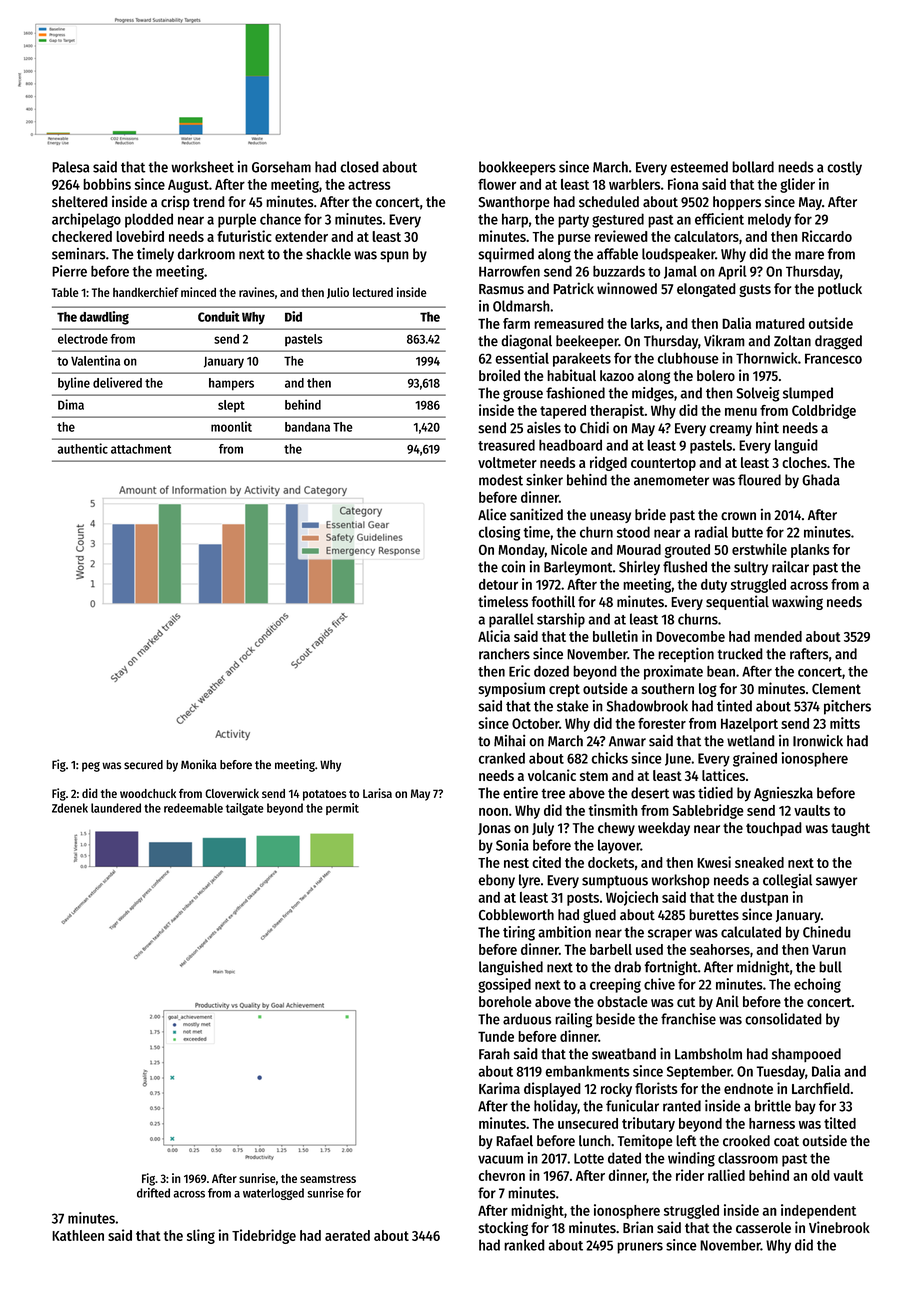 The width and height of the document is (924, 1308). I want to click on weekday, so click(664, 829).
